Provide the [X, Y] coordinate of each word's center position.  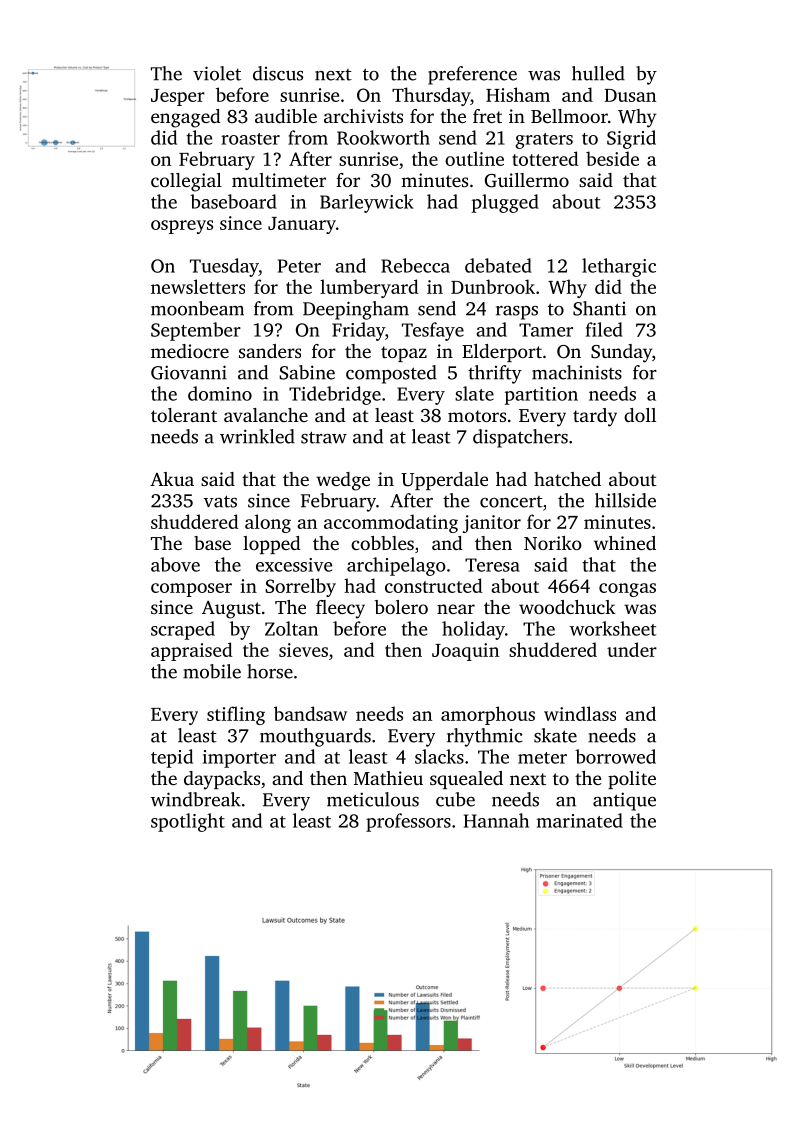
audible [286, 116]
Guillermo [527, 180]
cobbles [382, 543]
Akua [172, 479]
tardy [595, 417]
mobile [212, 671]
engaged [186, 118]
